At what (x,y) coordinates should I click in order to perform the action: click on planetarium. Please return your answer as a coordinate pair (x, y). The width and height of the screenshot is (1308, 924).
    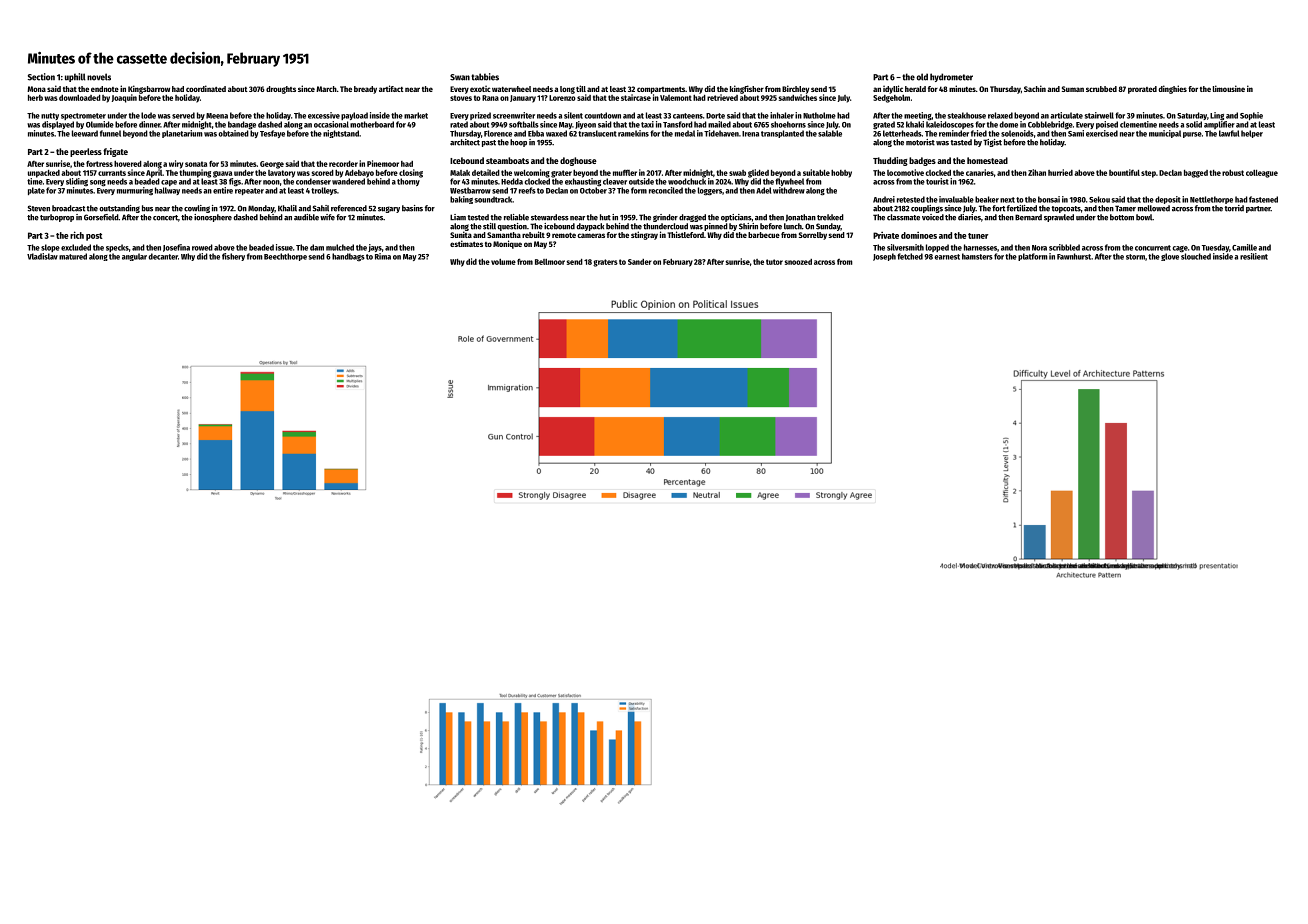
    Looking at the image, I should click on (182, 134).
